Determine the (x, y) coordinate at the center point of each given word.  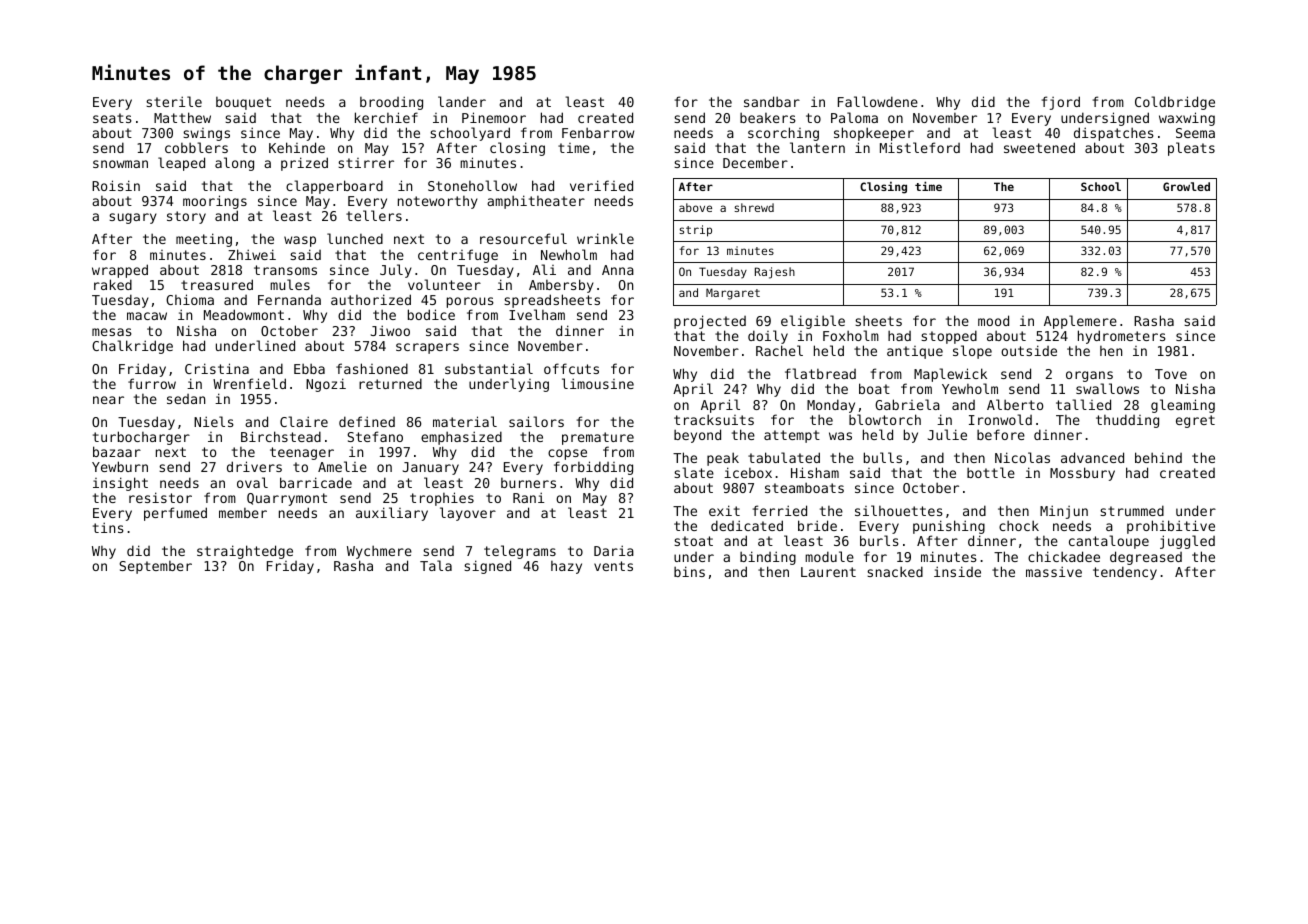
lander (462, 101)
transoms (285, 270)
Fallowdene (878, 101)
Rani (528, 497)
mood (993, 320)
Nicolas (1022, 457)
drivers (254, 466)
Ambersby (561, 286)
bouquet (243, 103)
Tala (436, 565)
